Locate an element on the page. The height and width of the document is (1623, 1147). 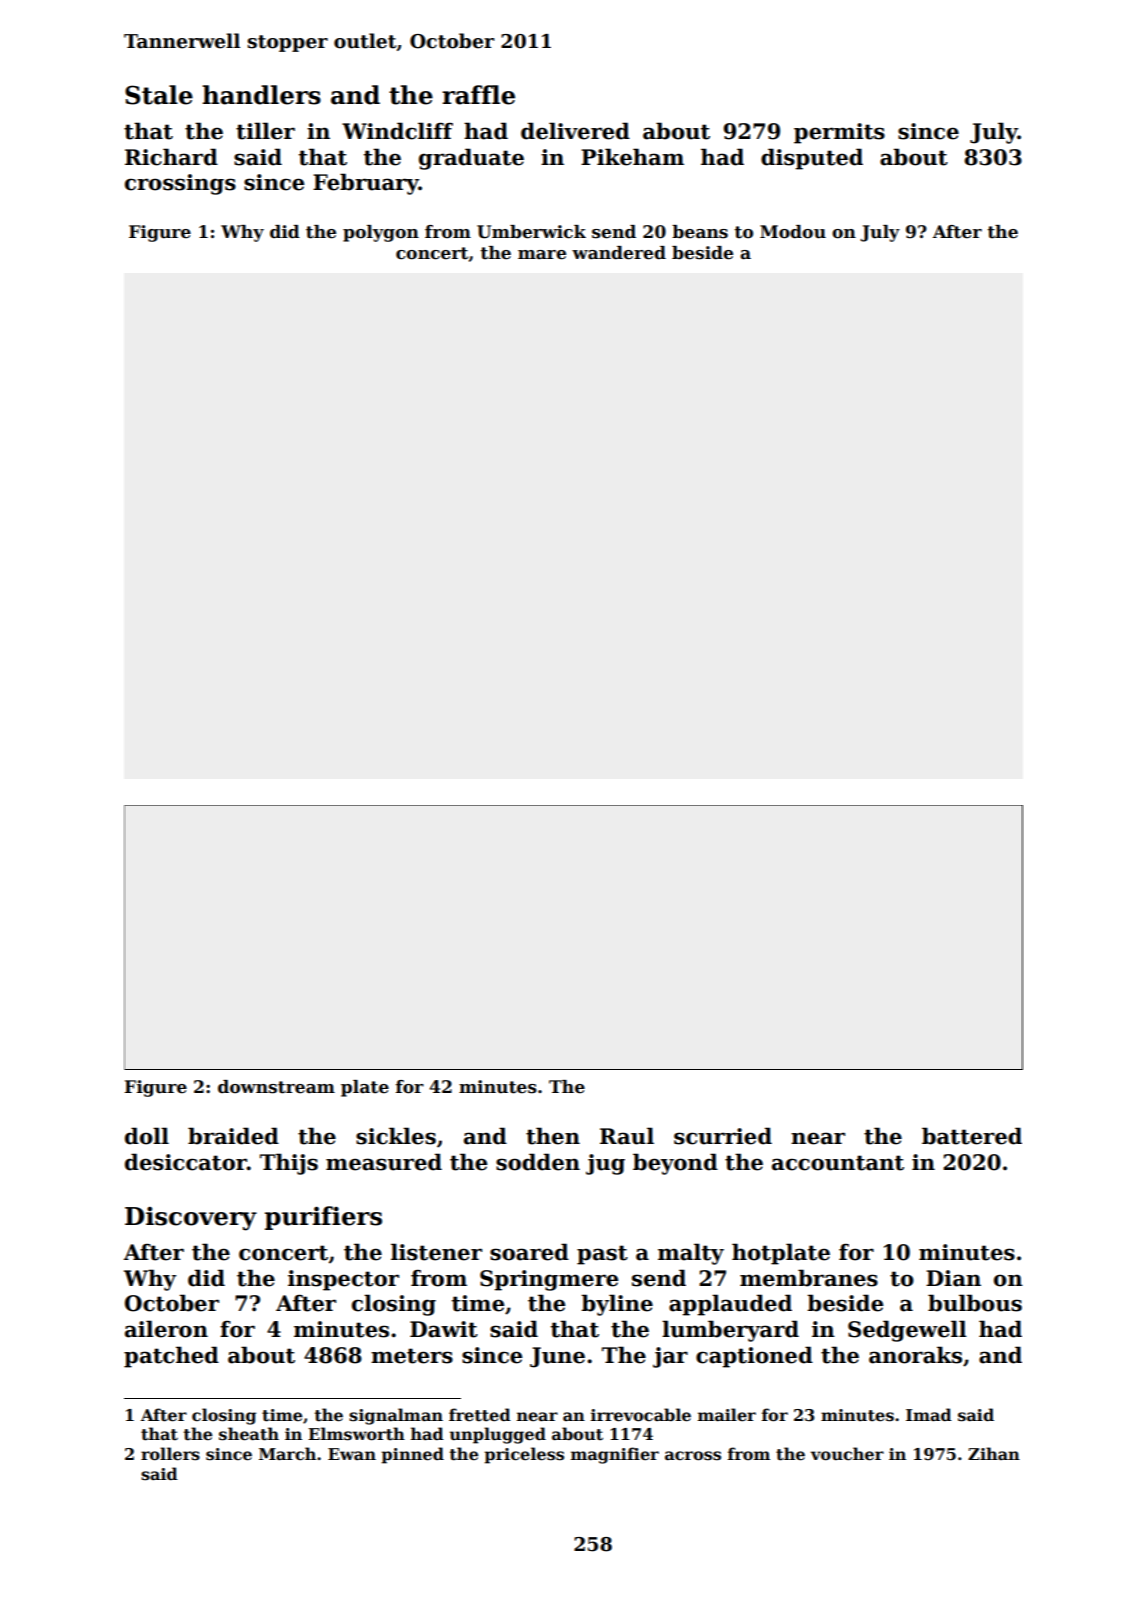
March is located at coordinates (287, 1454).
